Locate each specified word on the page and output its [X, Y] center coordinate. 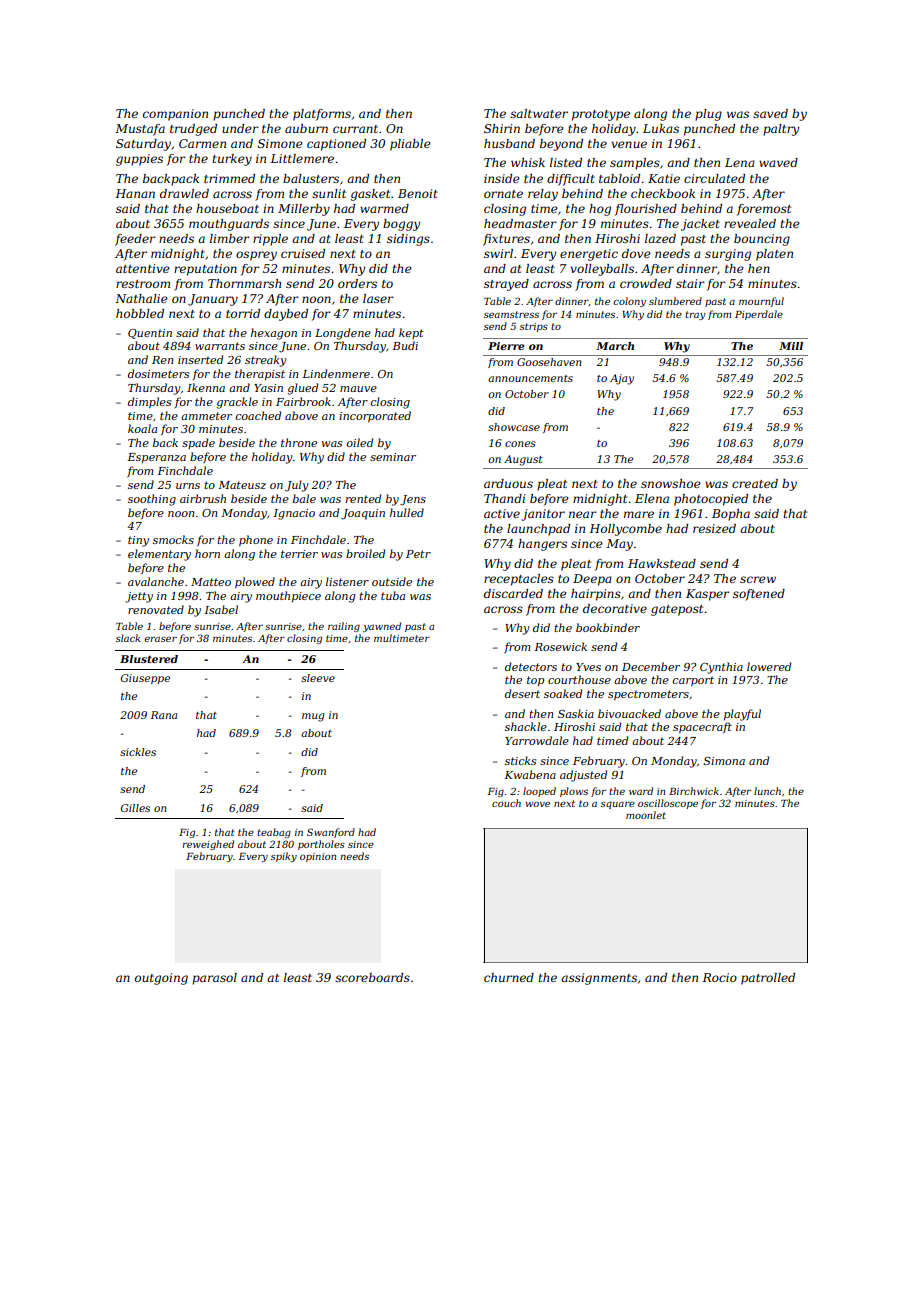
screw [758, 579]
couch [506, 803]
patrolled [768, 979]
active [502, 513]
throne [299, 442]
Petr [418, 554]
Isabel [221, 609]
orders [357, 283]
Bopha [731, 515]
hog [600, 210]
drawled [184, 193]
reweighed [208, 845]
